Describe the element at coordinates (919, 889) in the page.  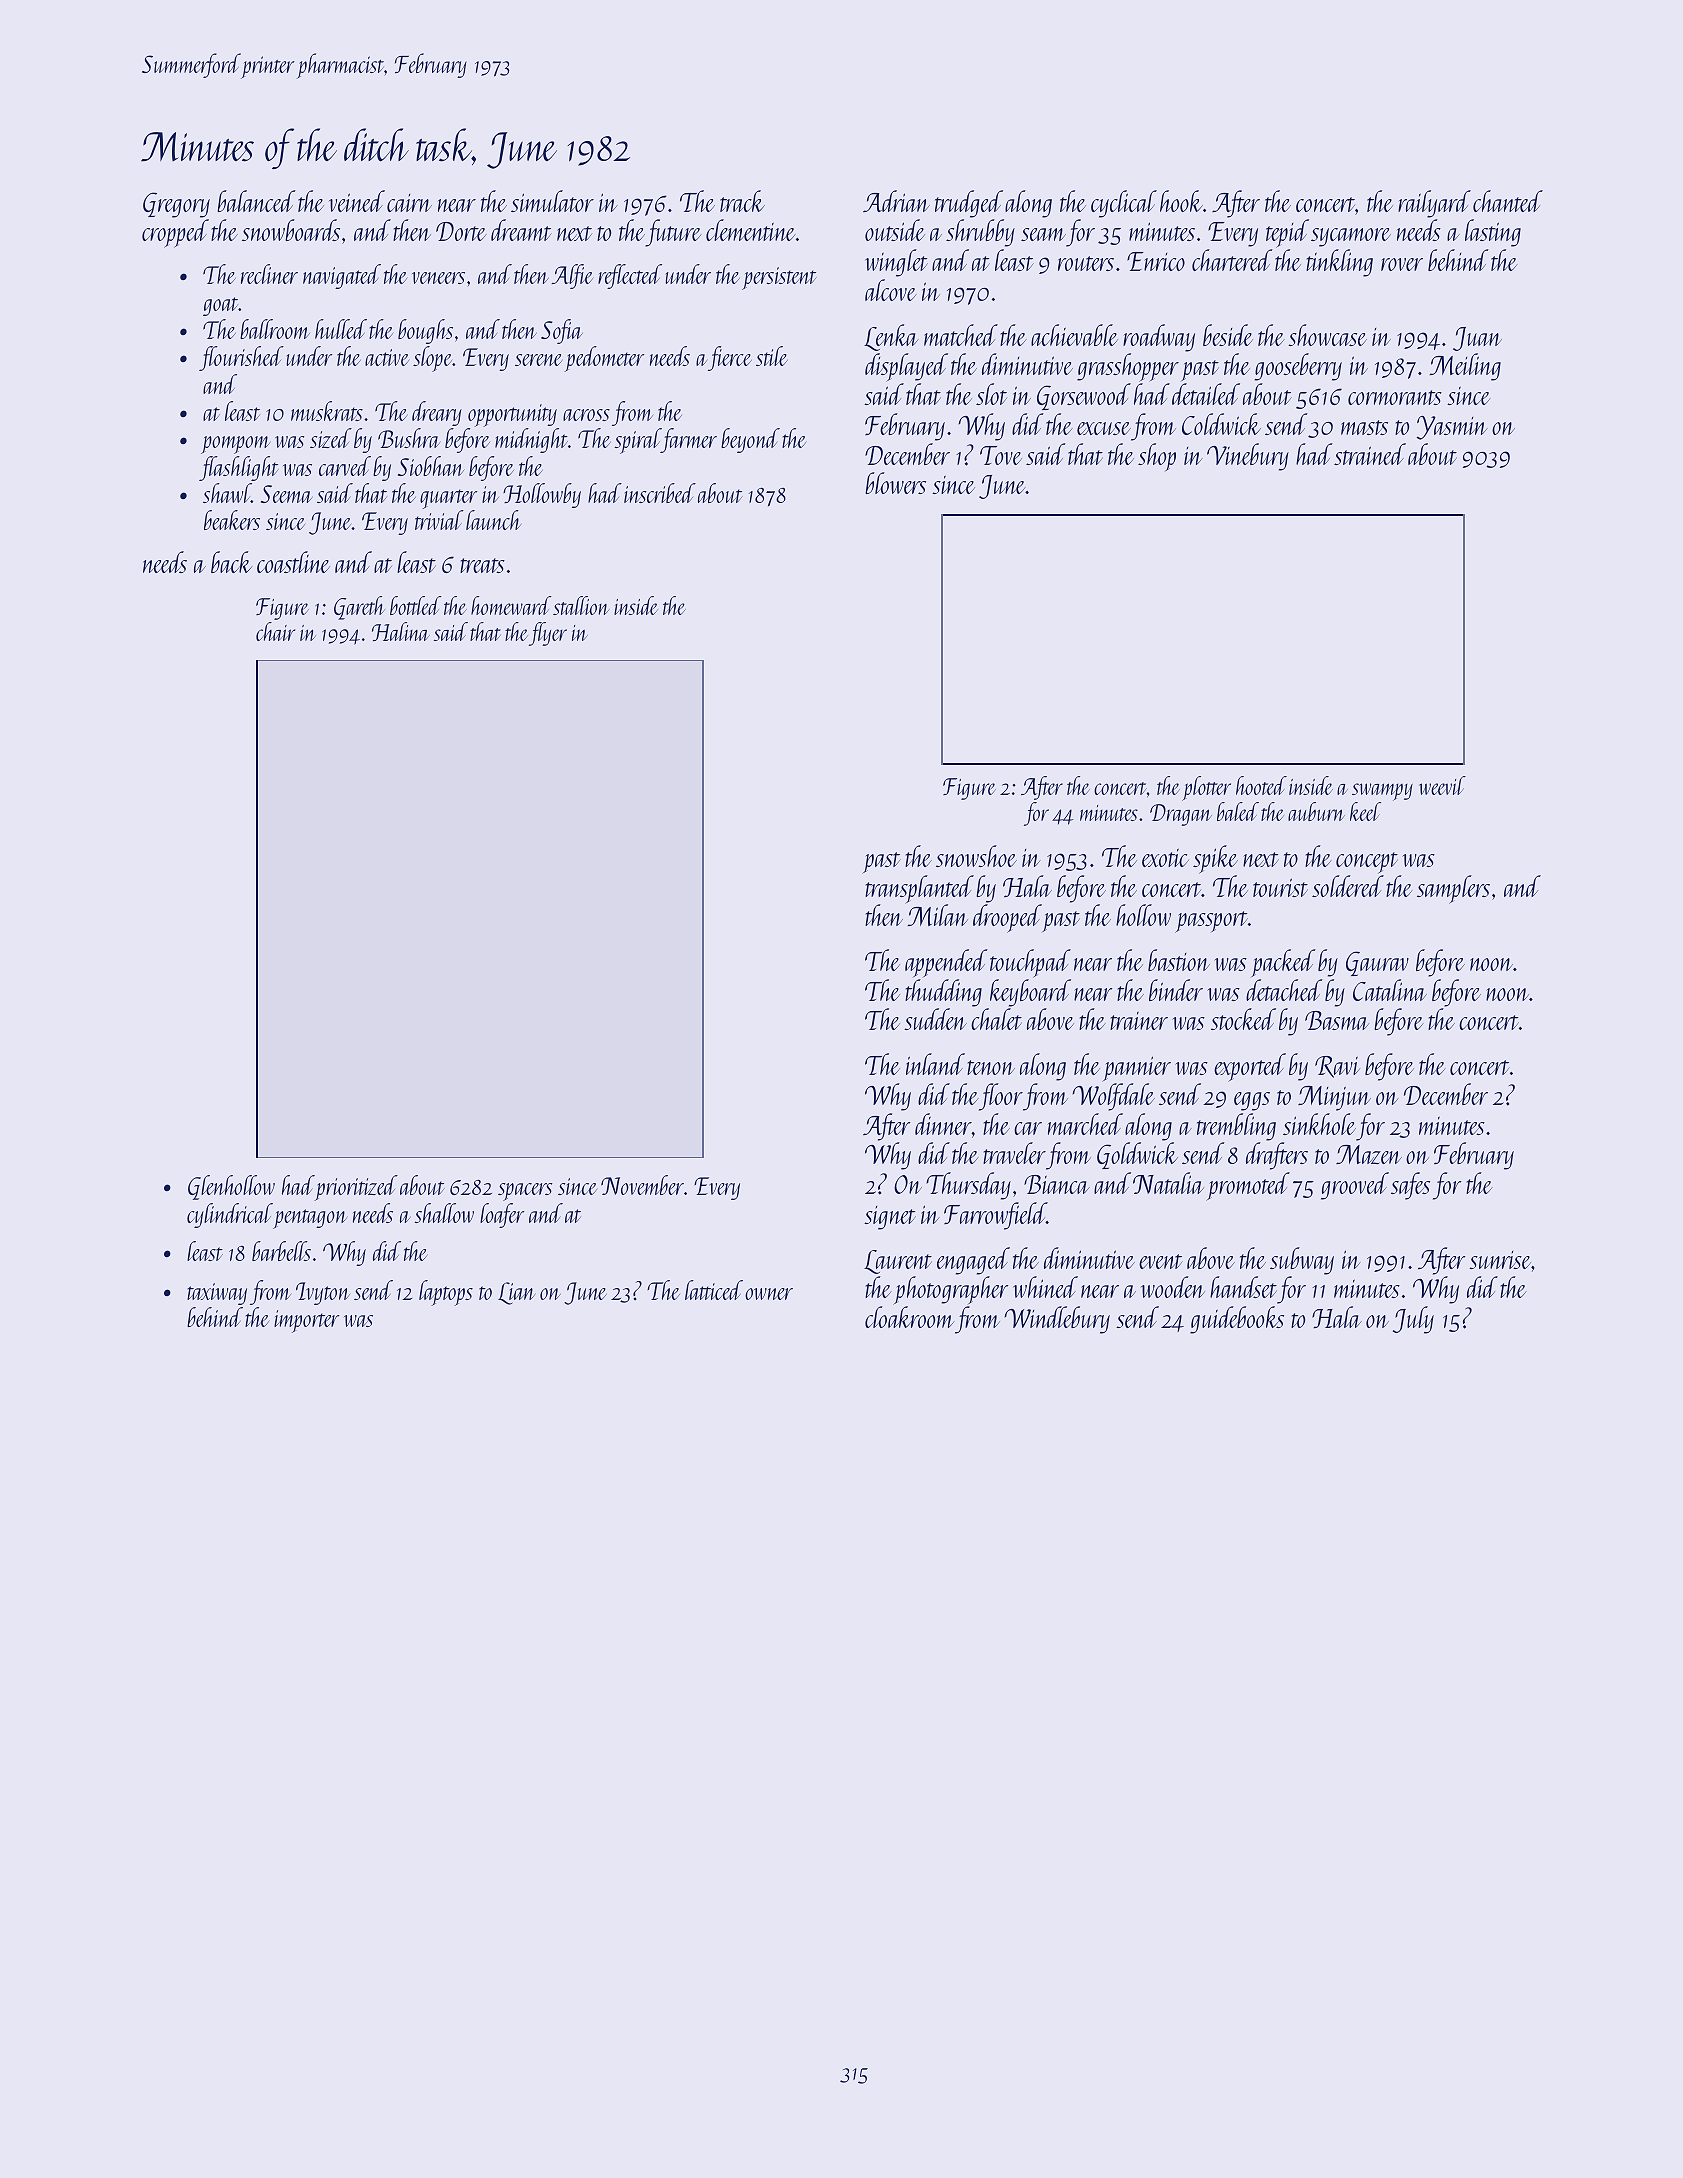
I see `transplanted` at that location.
